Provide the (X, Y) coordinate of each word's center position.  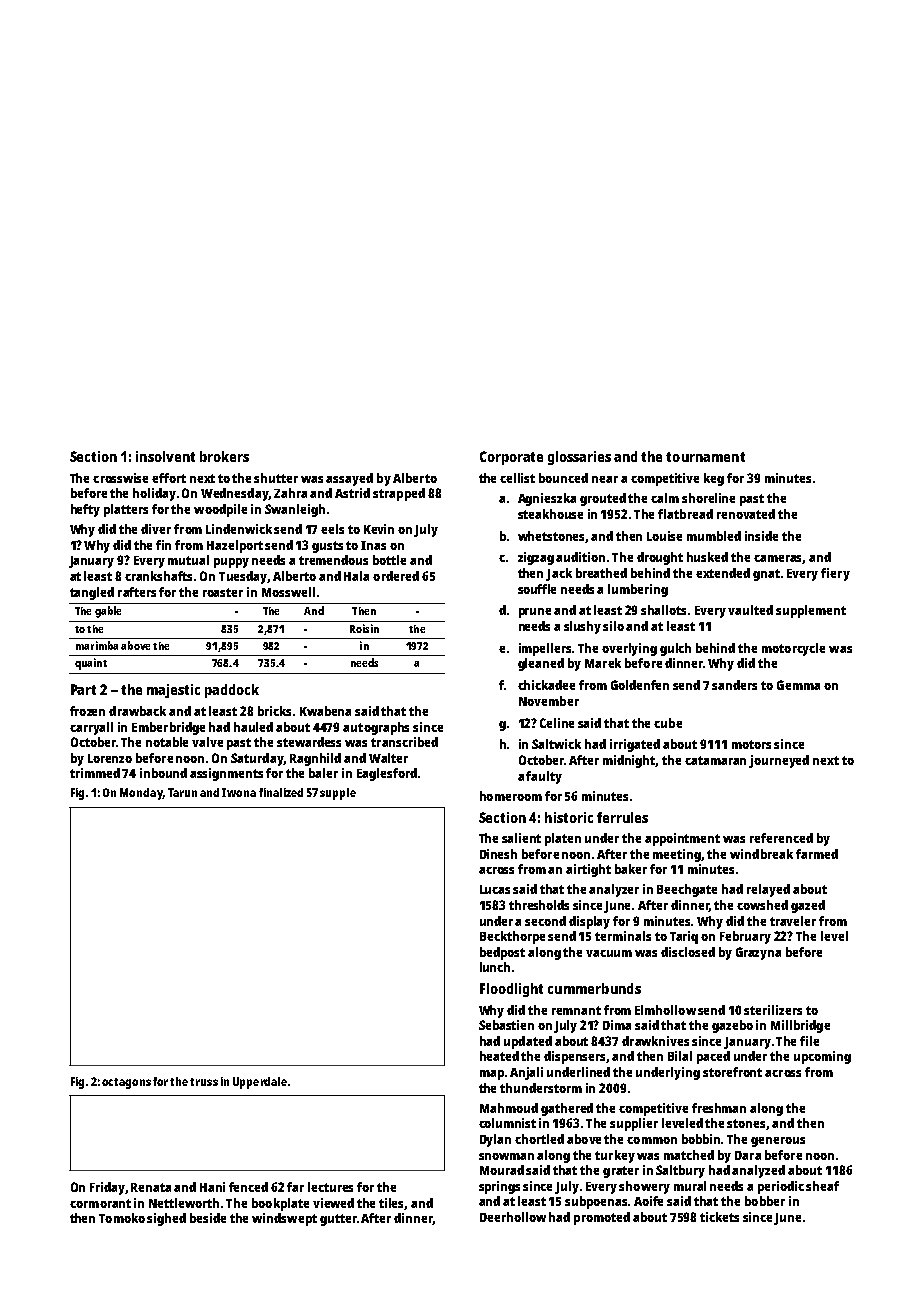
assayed (349, 479)
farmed (817, 854)
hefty (85, 510)
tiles (392, 1204)
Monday (141, 794)
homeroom (511, 796)
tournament (705, 457)
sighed (166, 1219)
